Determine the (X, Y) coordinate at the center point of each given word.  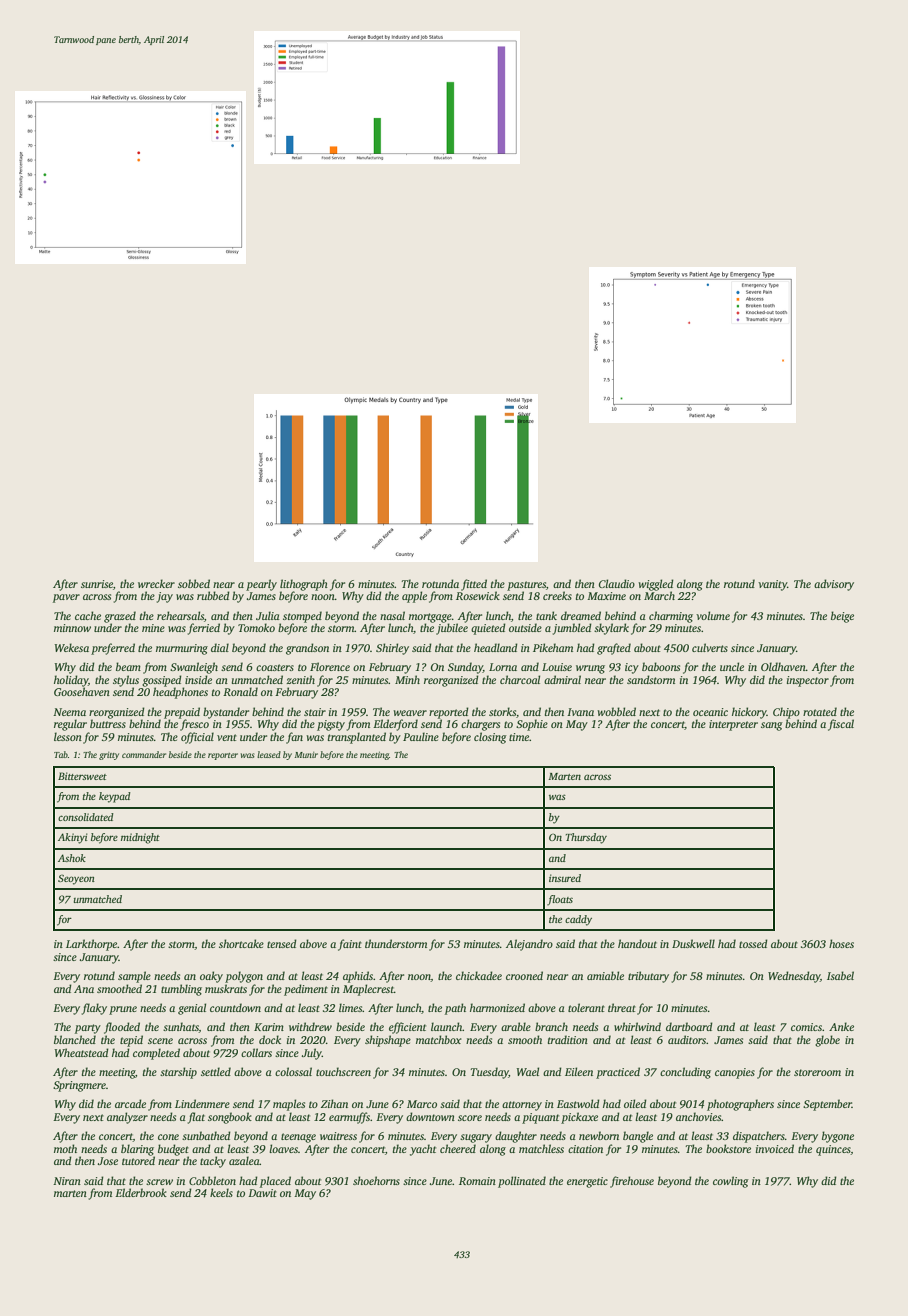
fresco (194, 725)
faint (350, 945)
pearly (261, 585)
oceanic (710, 712)
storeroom (817, 1072)
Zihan (334, 1103)
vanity (772, 585)
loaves (283, 1148)
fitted (474, 585)
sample (134, 977)
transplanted (357, 738)
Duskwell (693, 943)
